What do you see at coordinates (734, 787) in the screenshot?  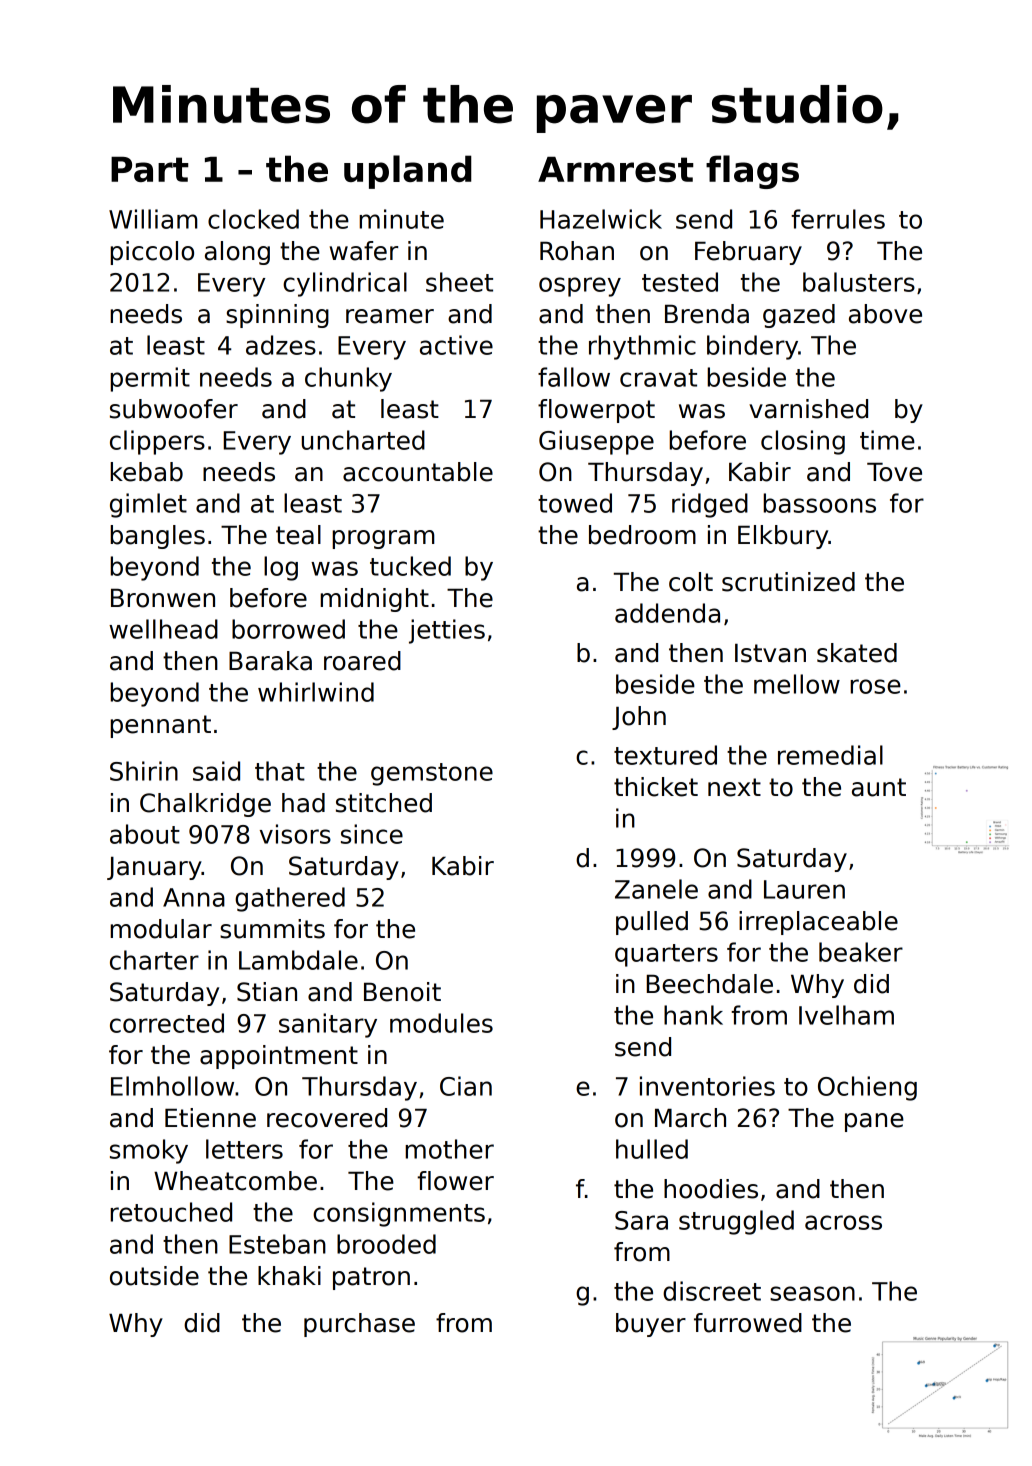 I see `next` at bounding box center [734, 787].
